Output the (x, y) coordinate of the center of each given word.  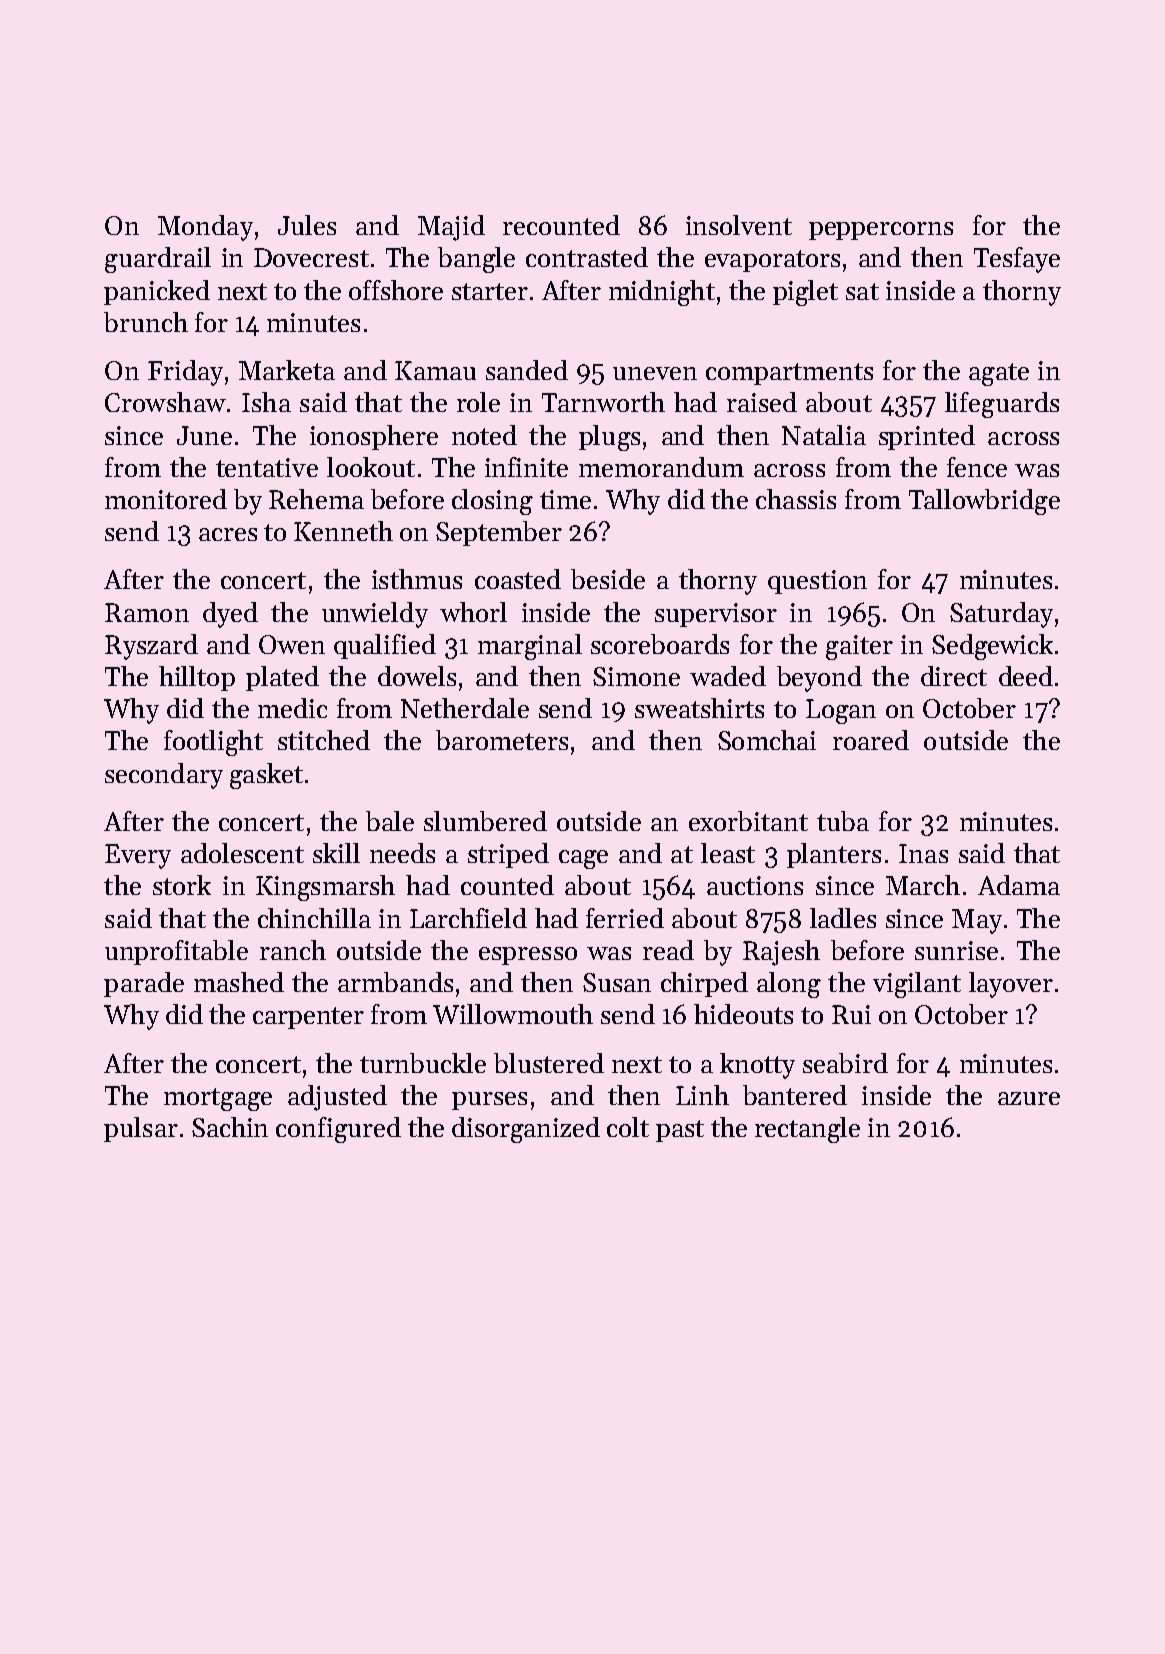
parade (144, 984)
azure (1029, 1098)
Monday (205, 228)
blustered (549, 1063)
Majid (451, 228)
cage (583, 859)
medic (292, 708)
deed (1026, 676)
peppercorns (881, 231)
